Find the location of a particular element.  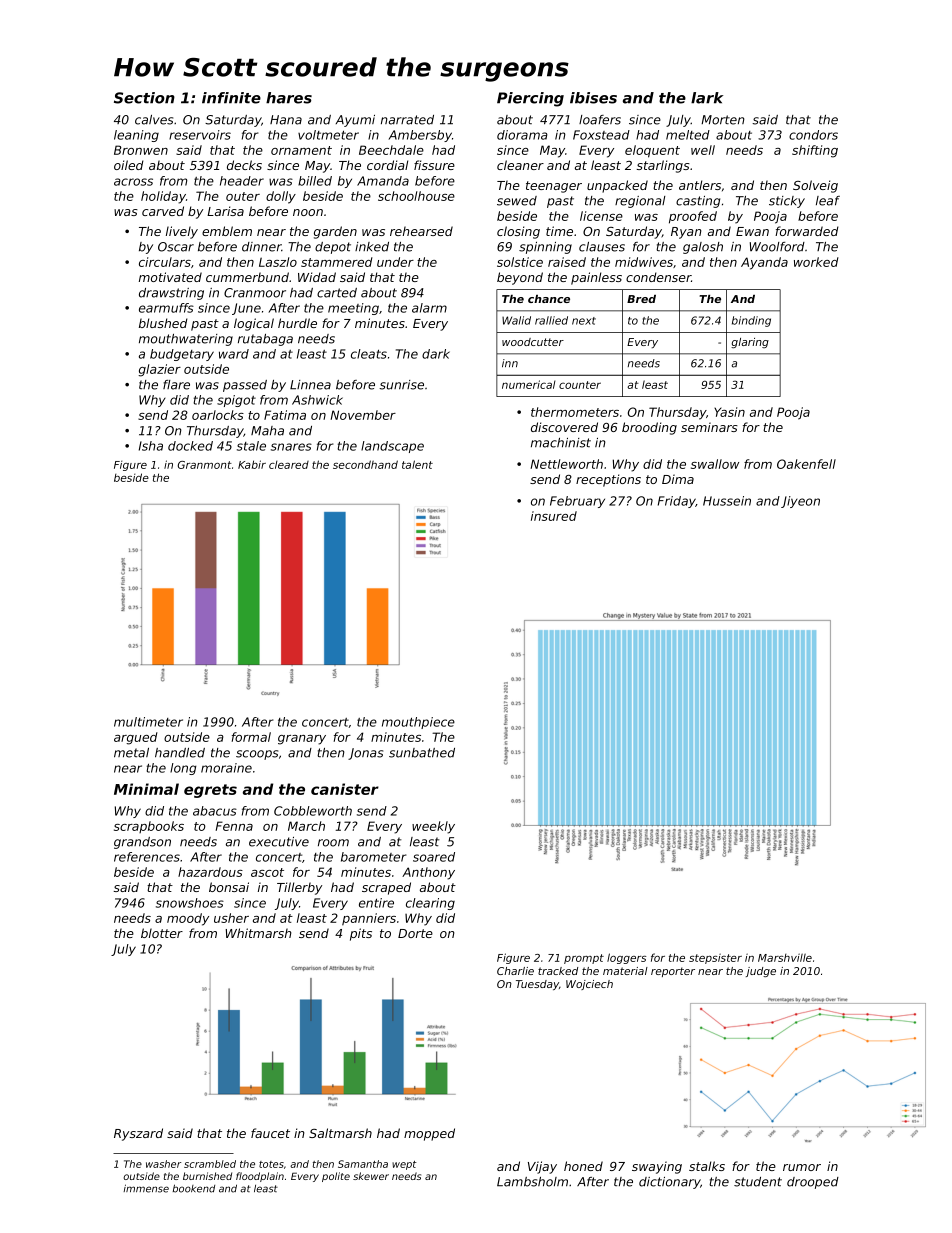

woodcutter is located at coordinates (533, 342).
